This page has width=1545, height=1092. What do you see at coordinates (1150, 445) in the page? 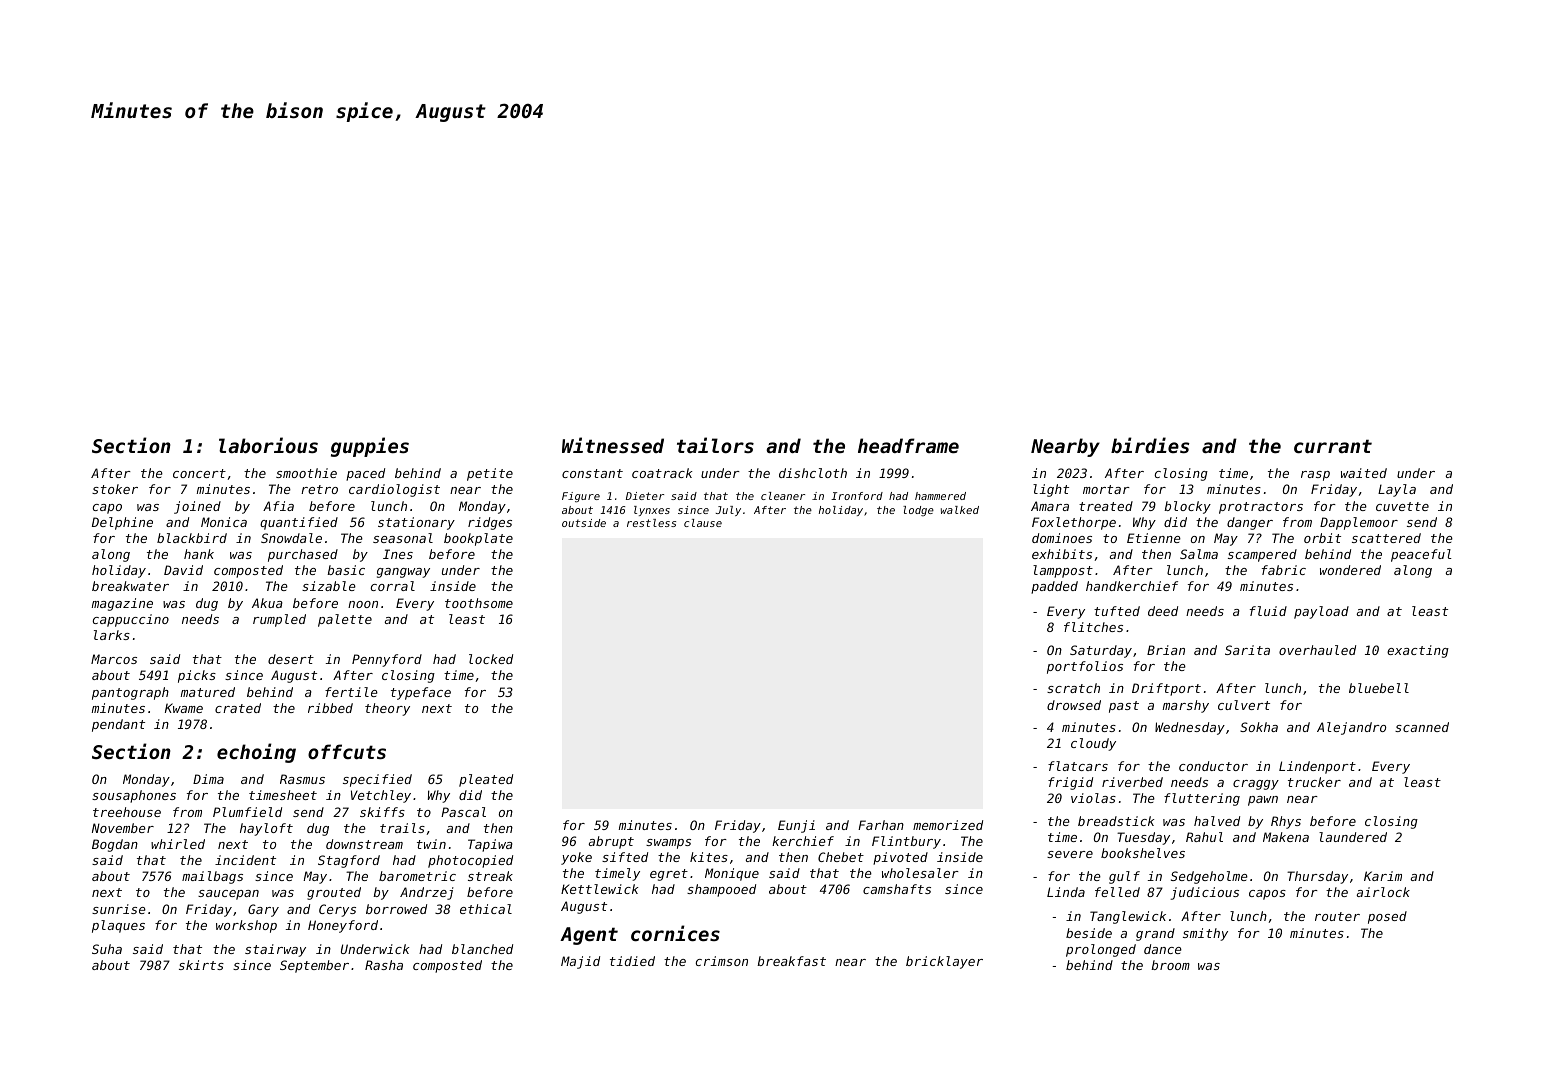
I see `birdies` at bounding box center [1150, 445].
